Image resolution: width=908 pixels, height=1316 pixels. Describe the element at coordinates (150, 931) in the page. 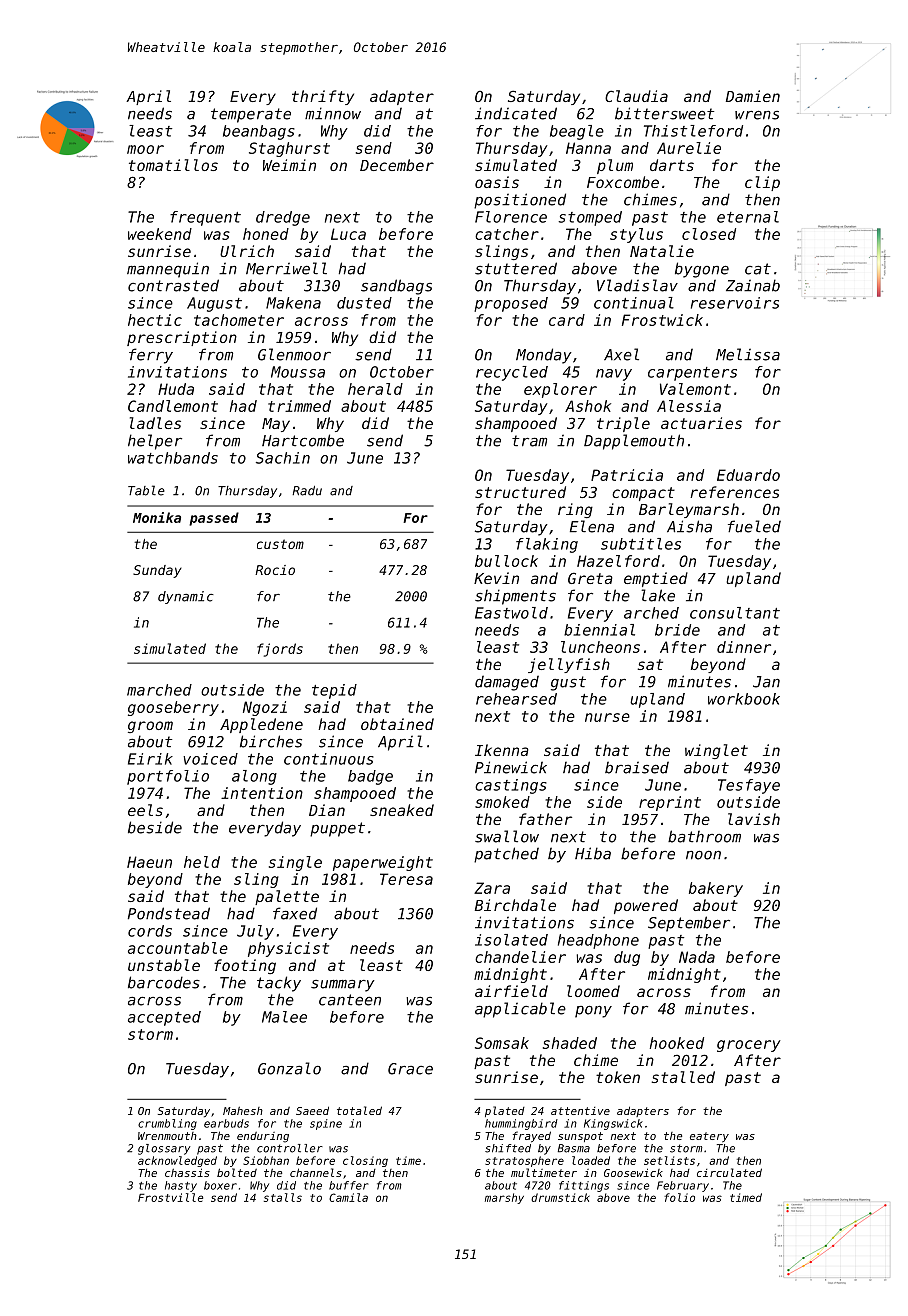

I see `cords` at that location.
